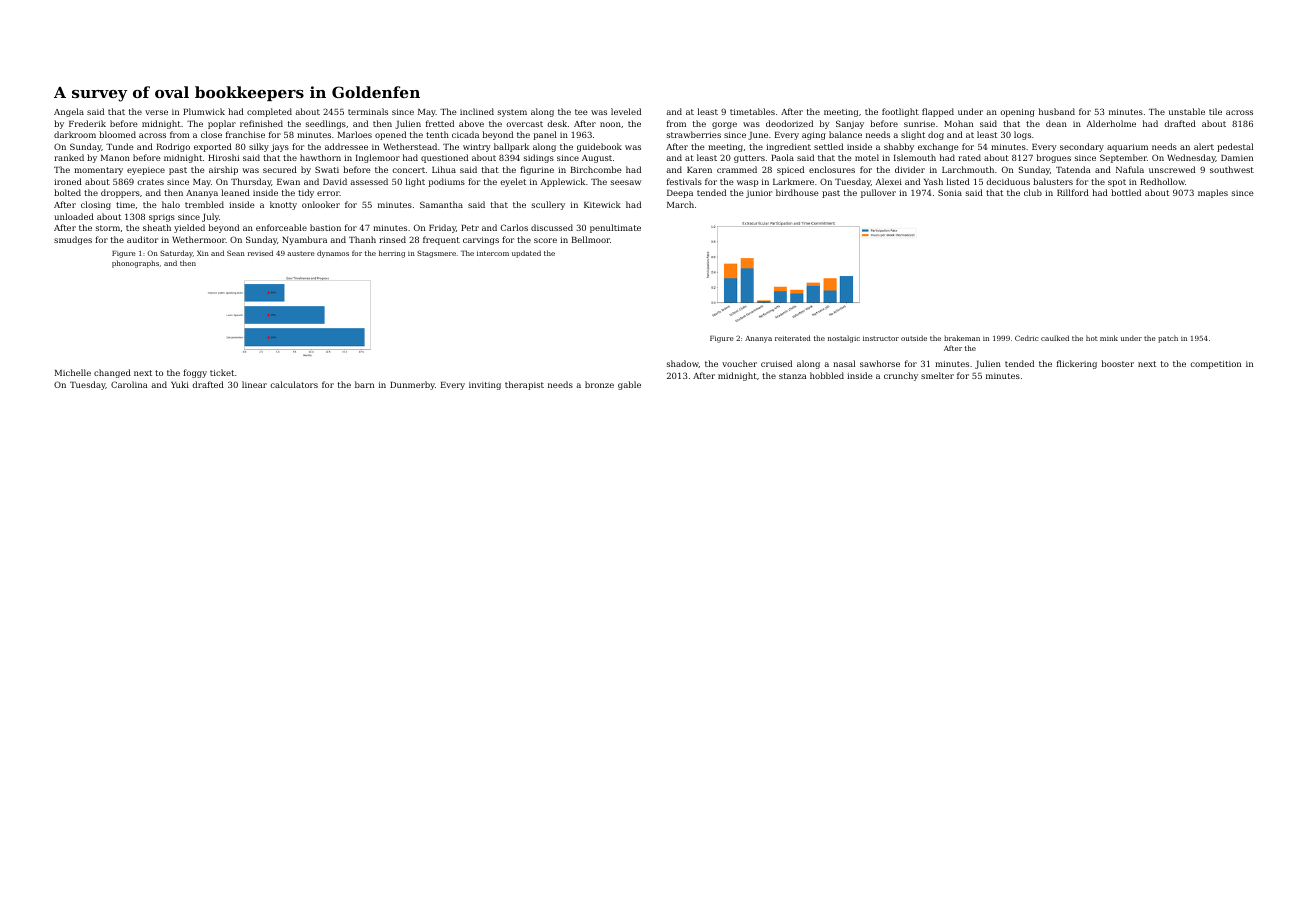 This page has height=924, width=1308. Describe the element at coordinates (493, 253) in the page. I see `intercom` at that location.
